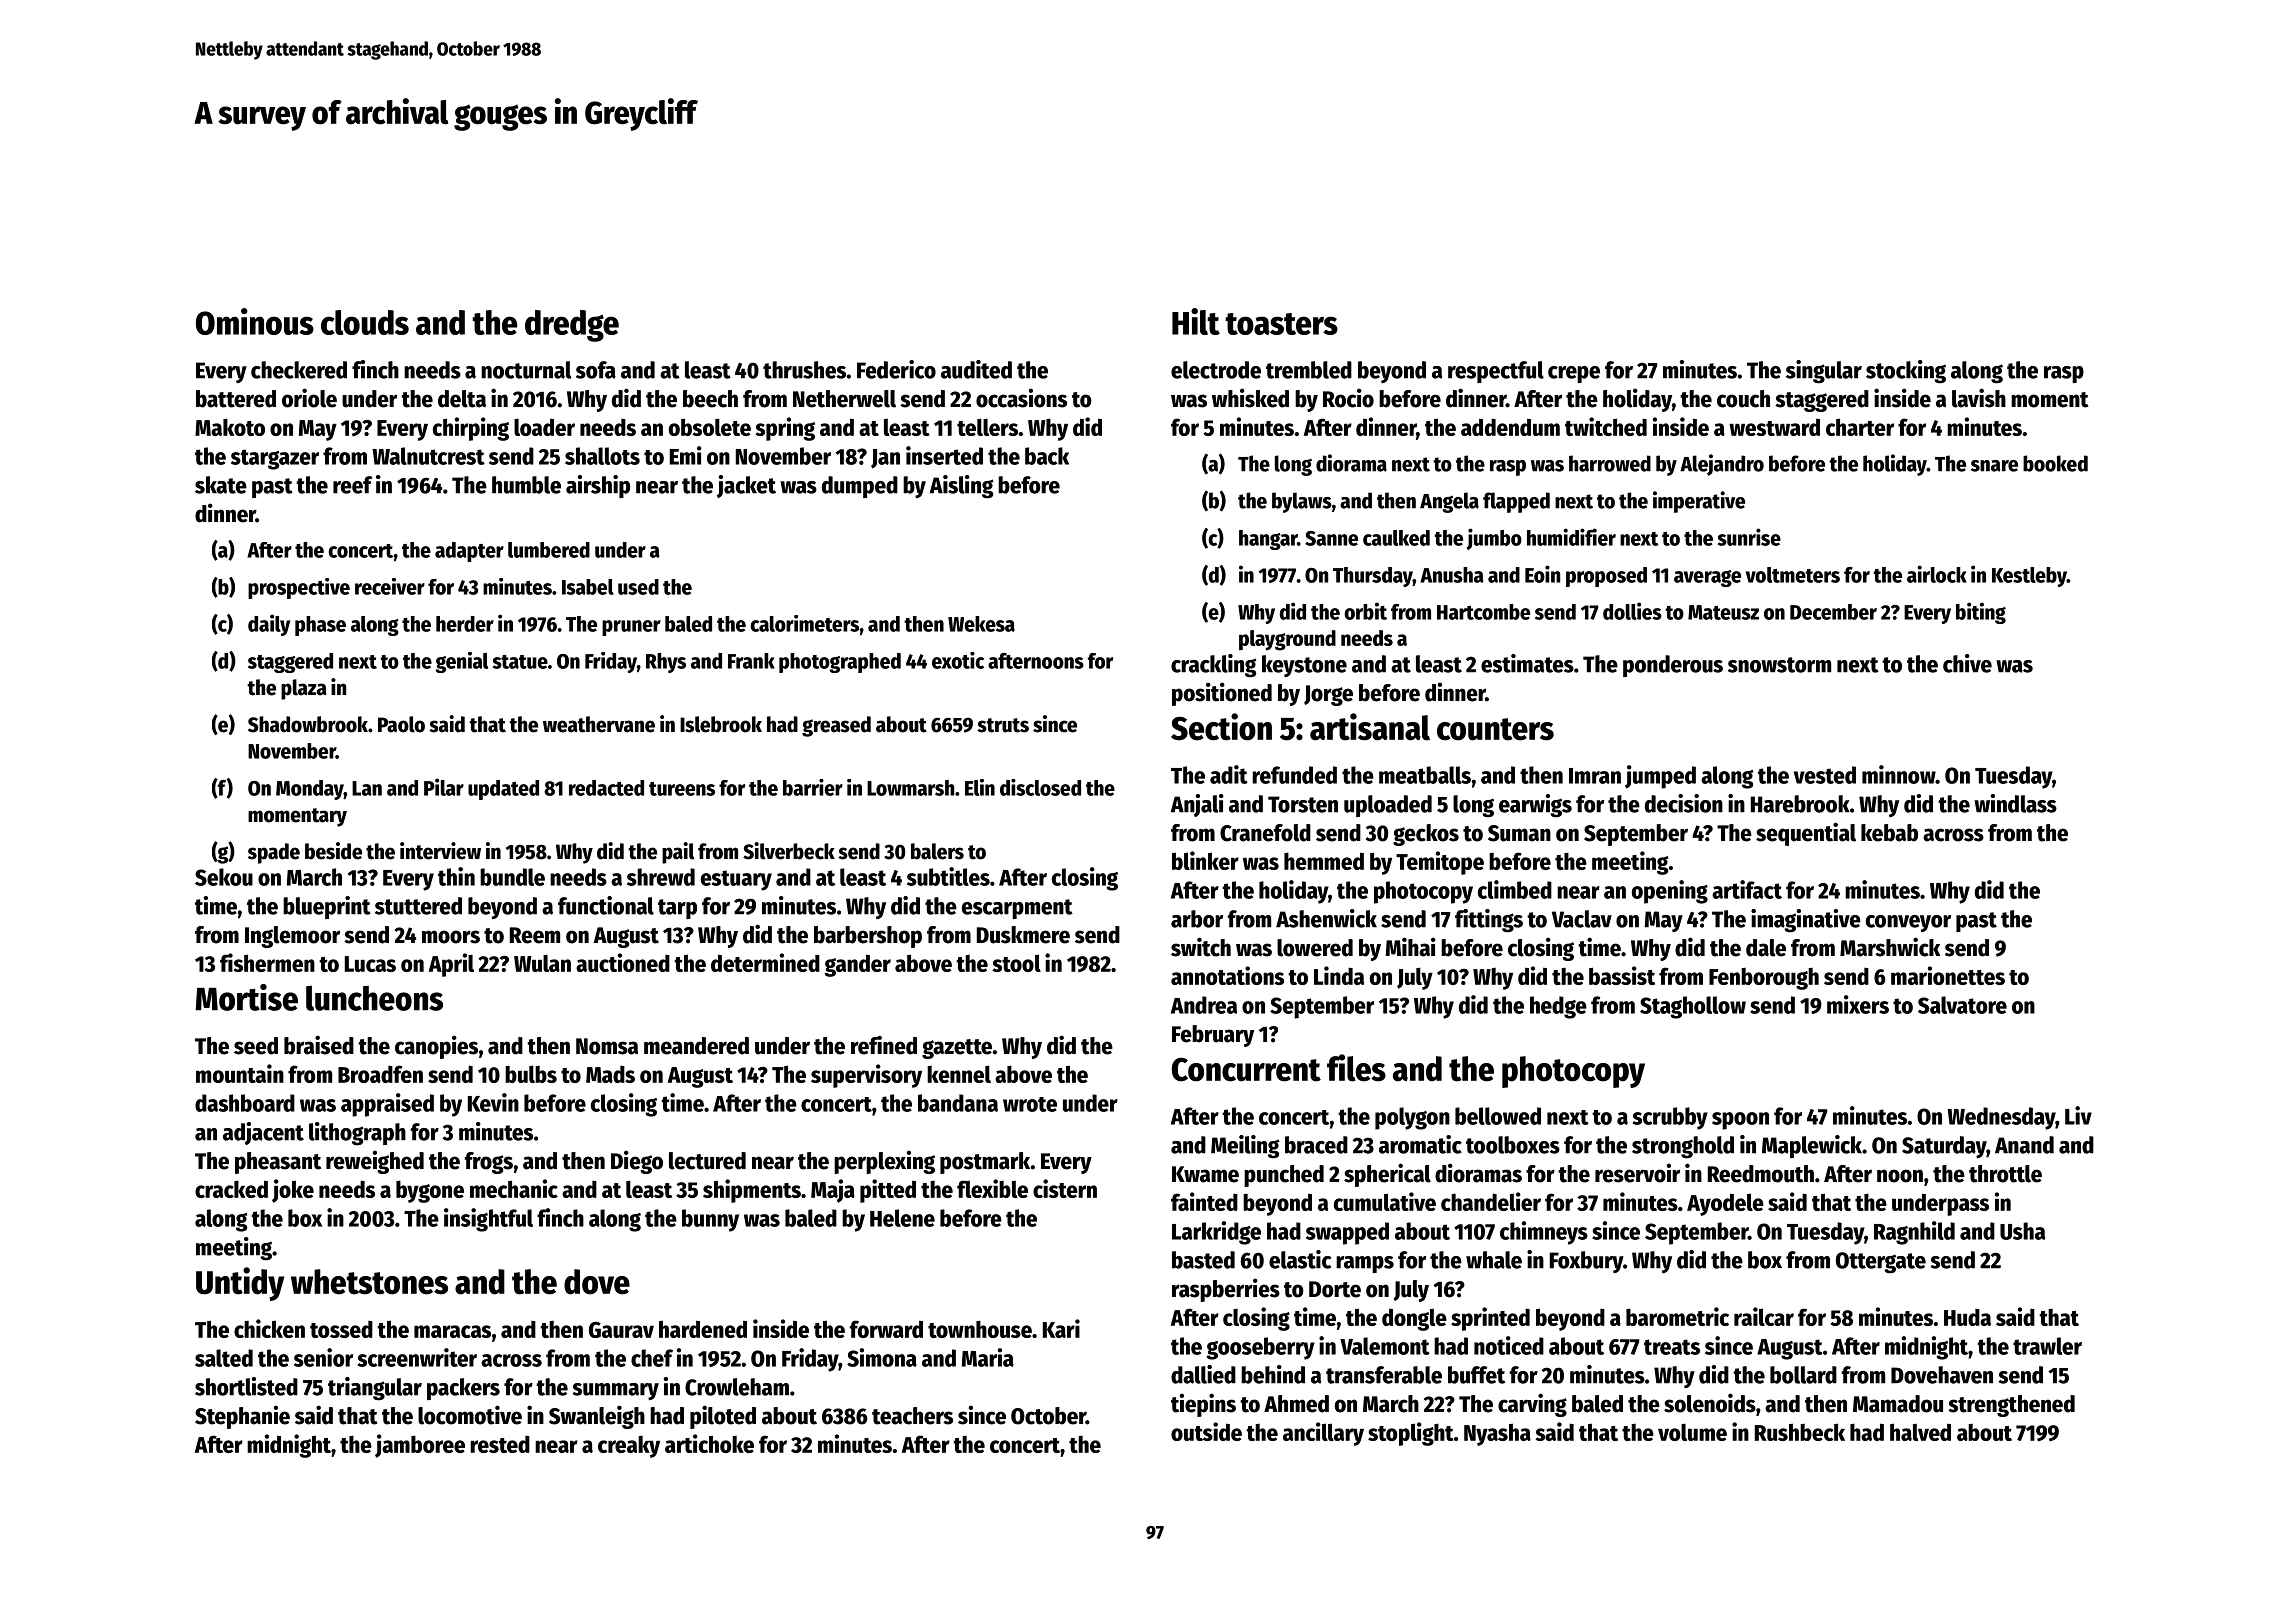  What do you see at coordinates (430, 1191) in the image?
I see `bygone` at bounding box center [430, 1191].
